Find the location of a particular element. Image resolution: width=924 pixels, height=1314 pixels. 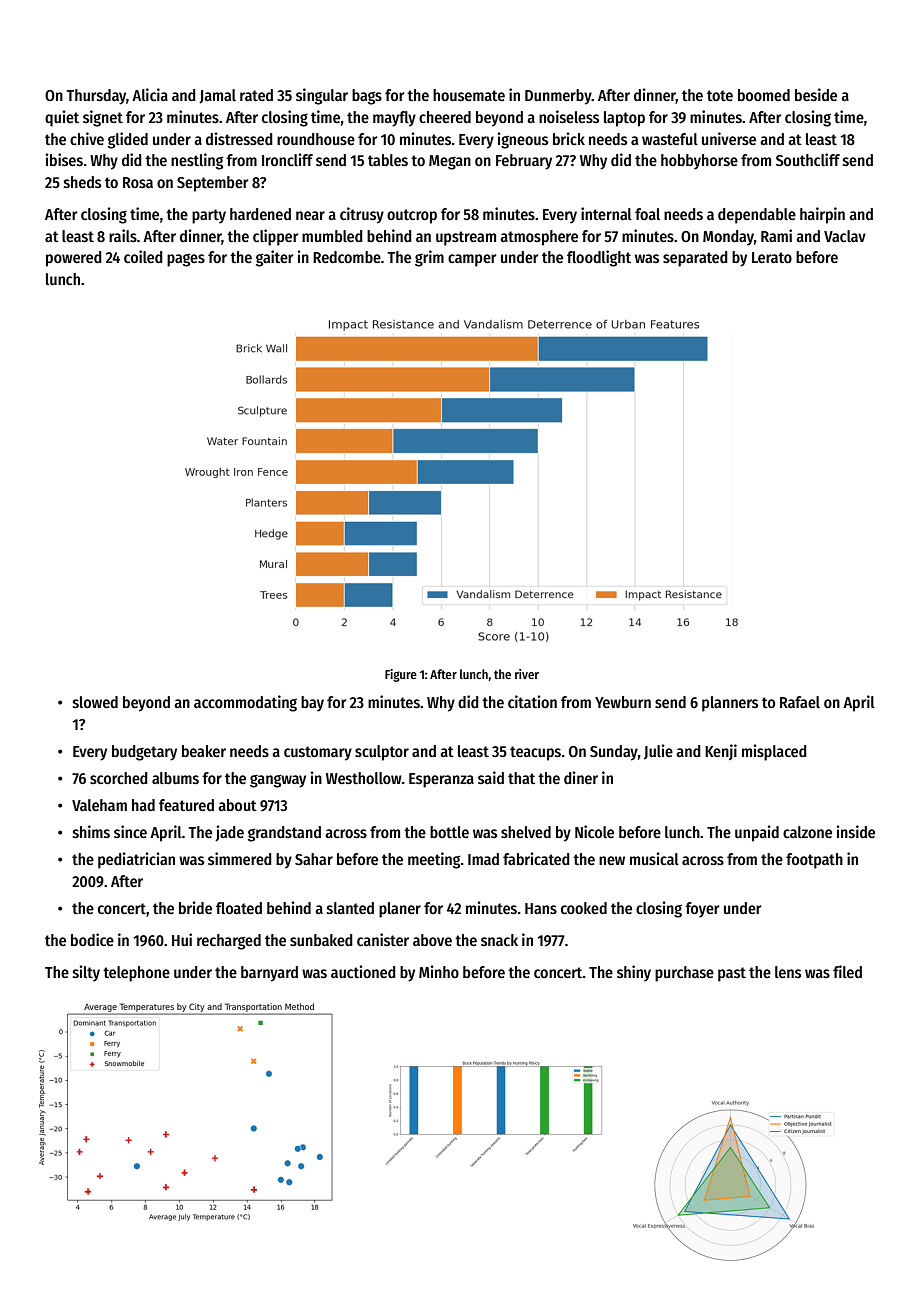

boomed is located at coordinates (764, 95).
